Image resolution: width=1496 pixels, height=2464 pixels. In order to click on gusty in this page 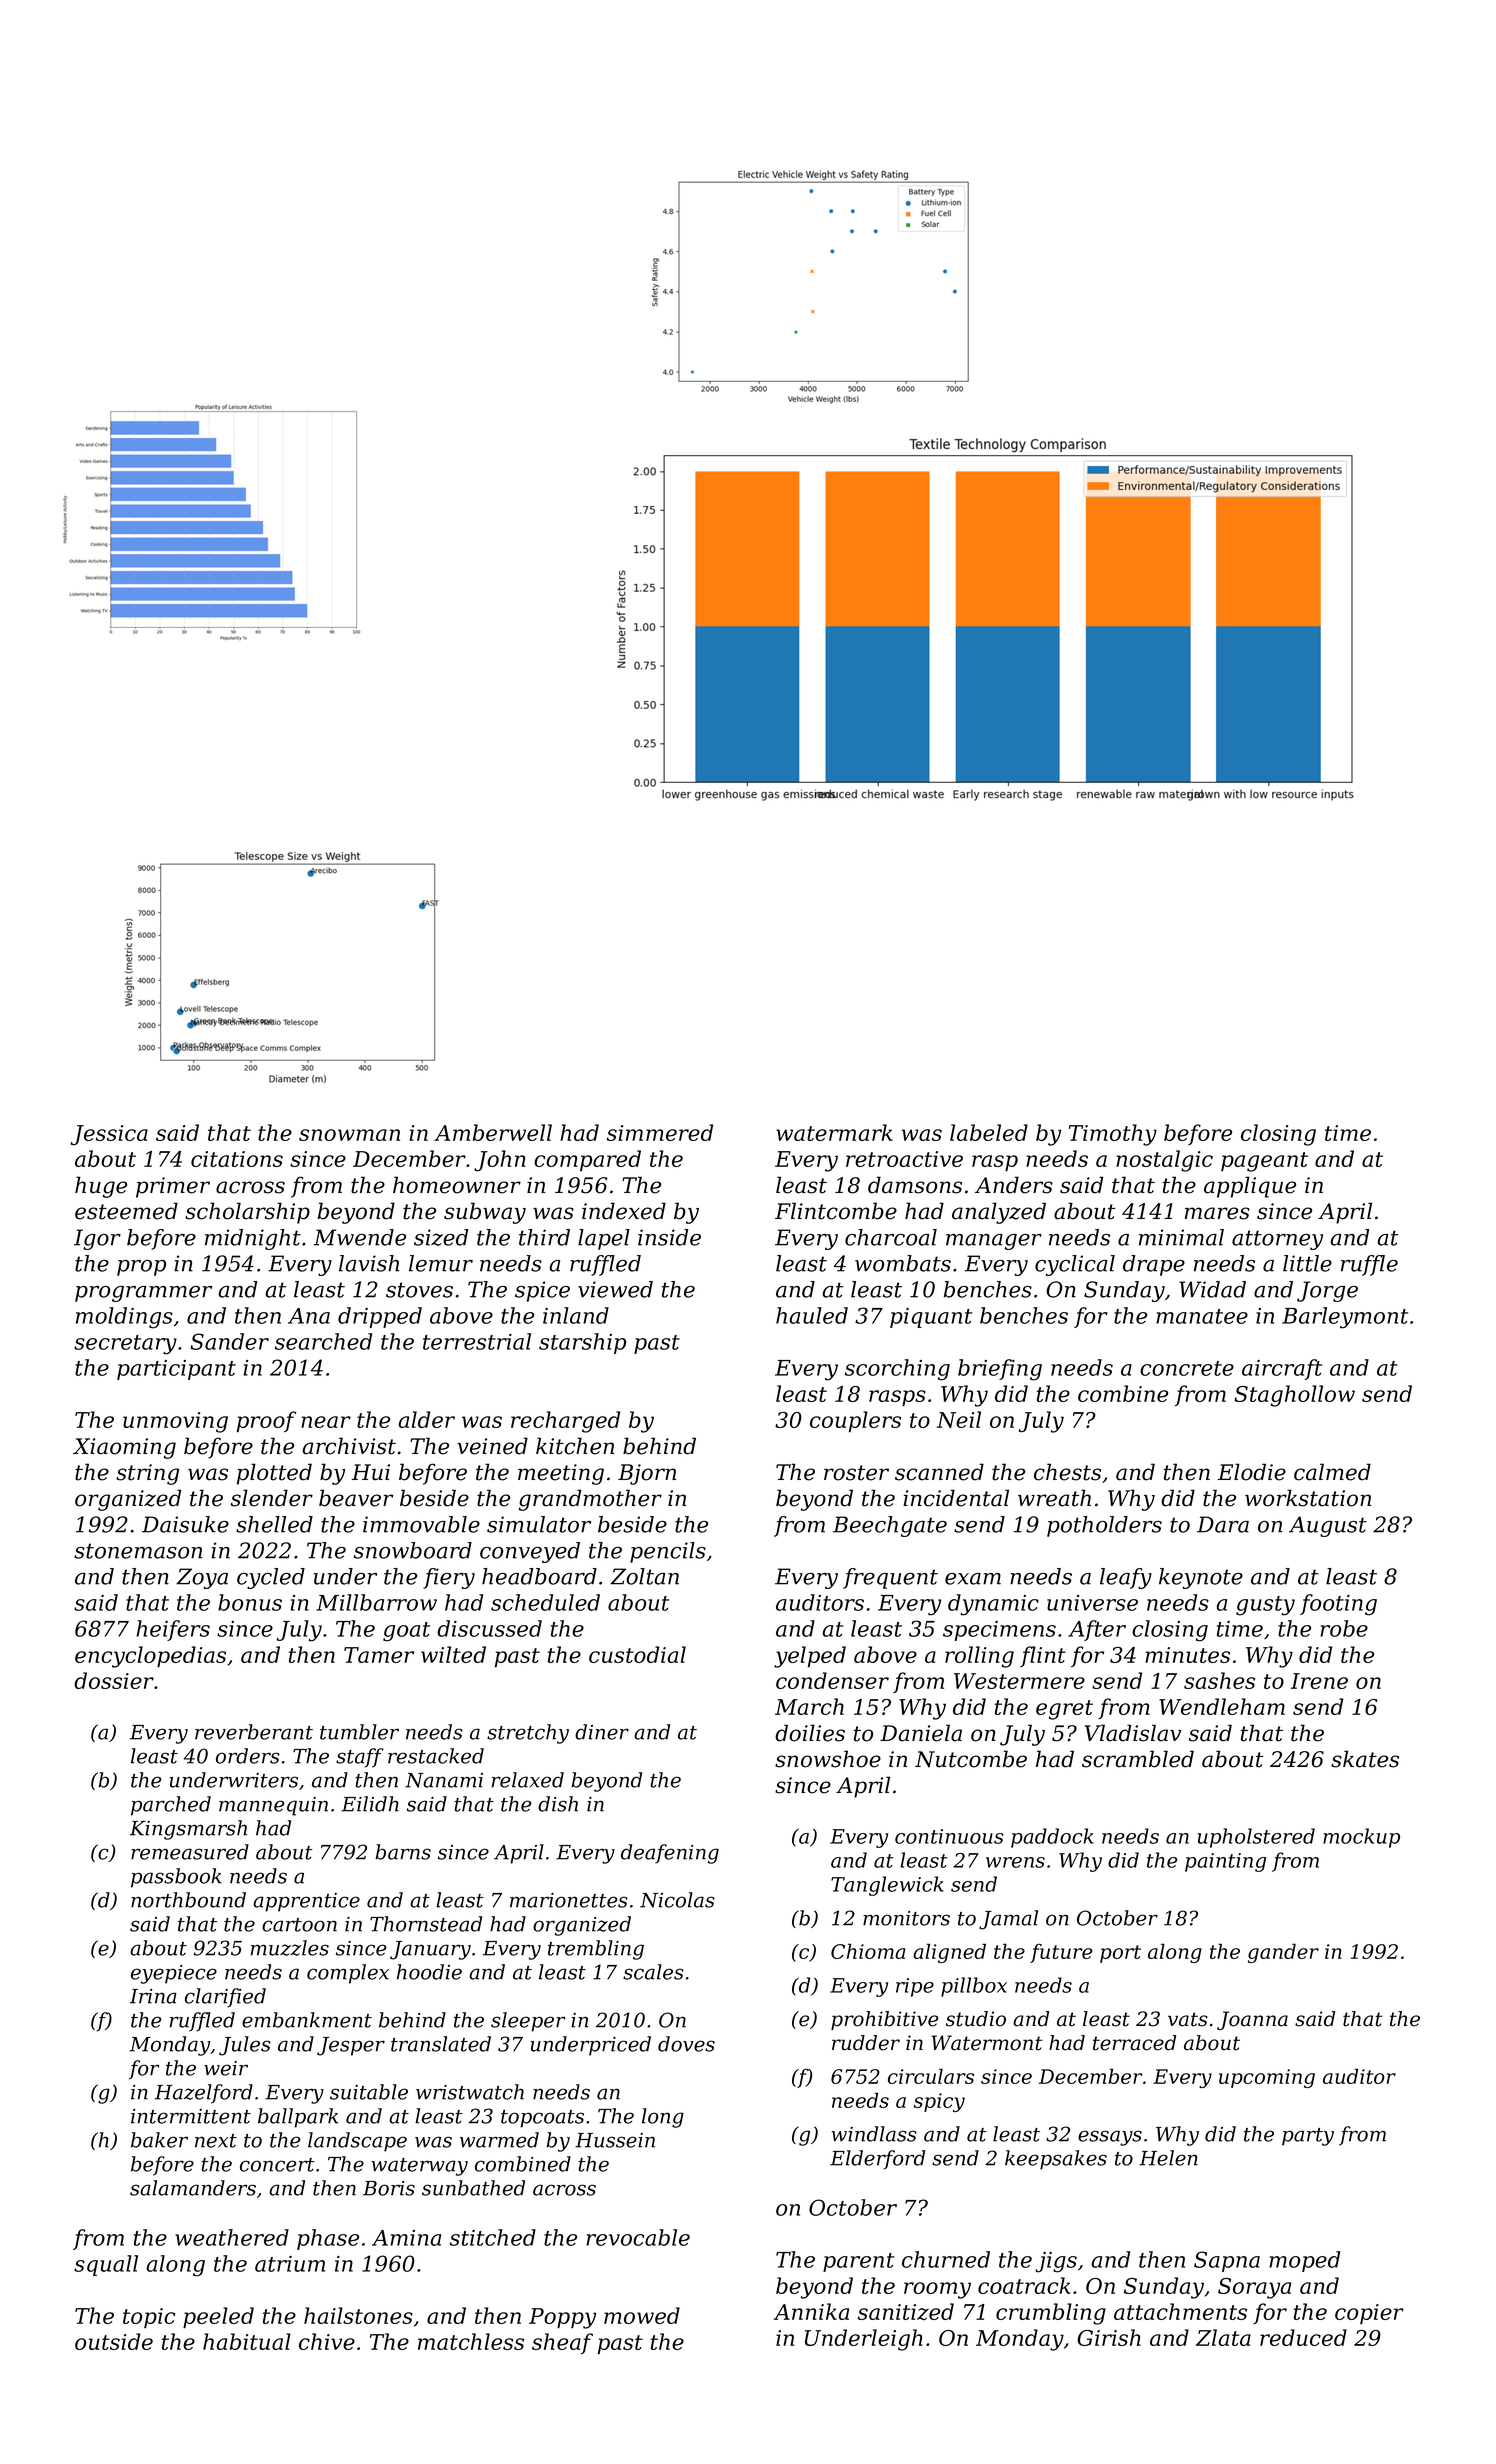, I will do `click(1265, 1606)`.
